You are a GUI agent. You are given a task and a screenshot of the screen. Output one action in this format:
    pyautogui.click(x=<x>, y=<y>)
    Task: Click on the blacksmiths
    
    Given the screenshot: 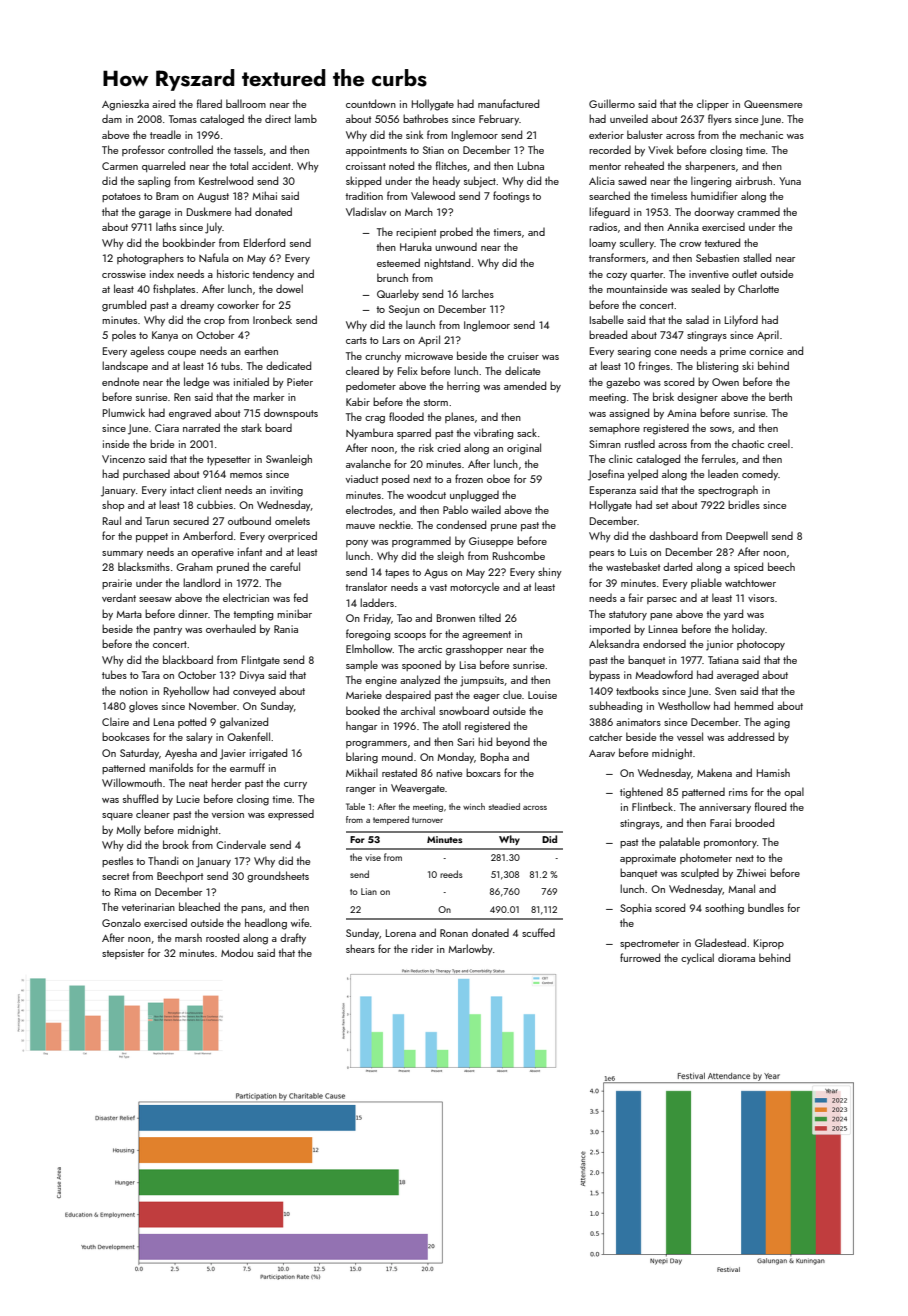 What is the action you would take?
    pyautogui.click(x=144, y=566)
